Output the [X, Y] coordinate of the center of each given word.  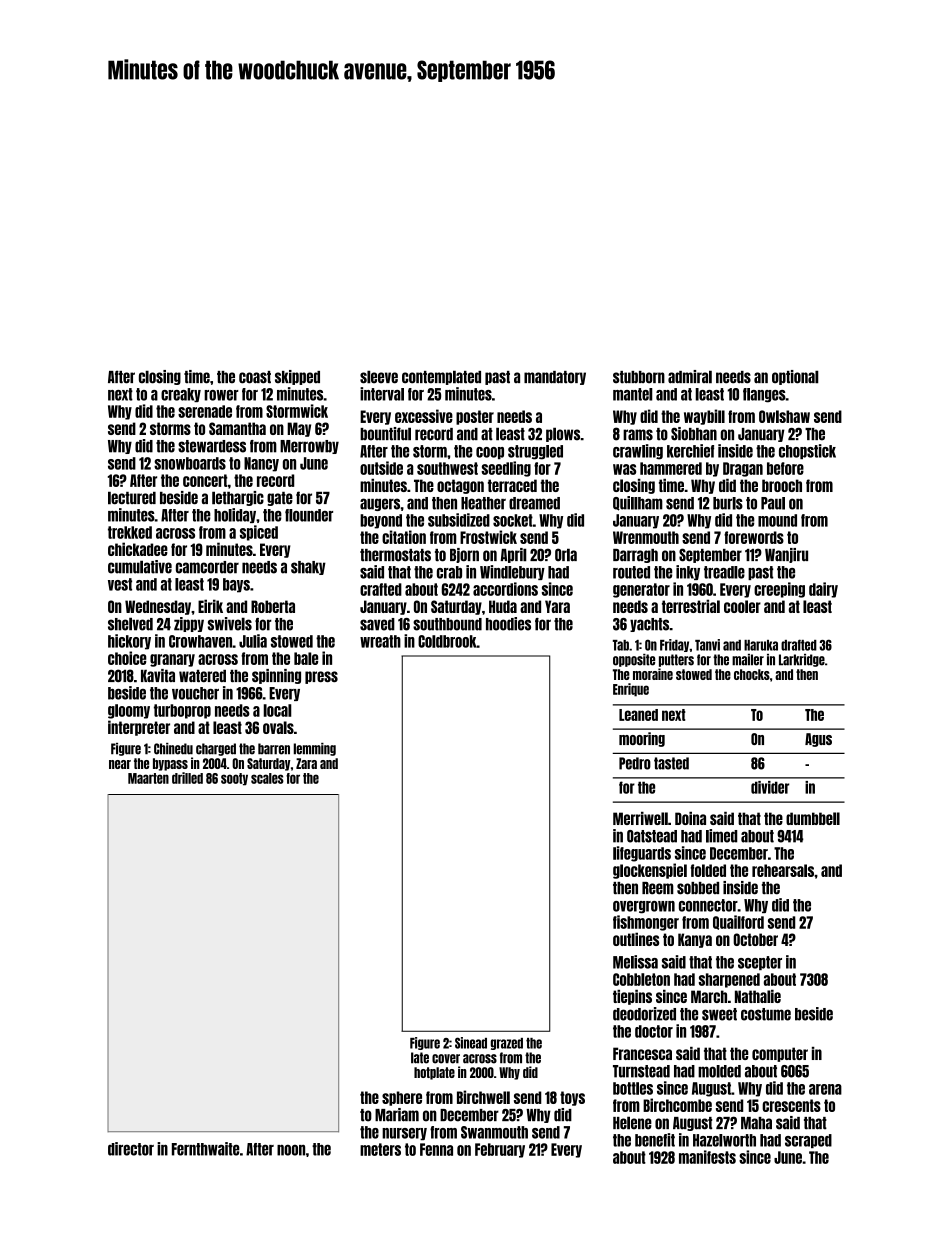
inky [688, 572]
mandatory [555, 378]
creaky [181, 395]
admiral [690, 377]
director [131, 1149]
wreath [380, 641]
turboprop [182, 711]
